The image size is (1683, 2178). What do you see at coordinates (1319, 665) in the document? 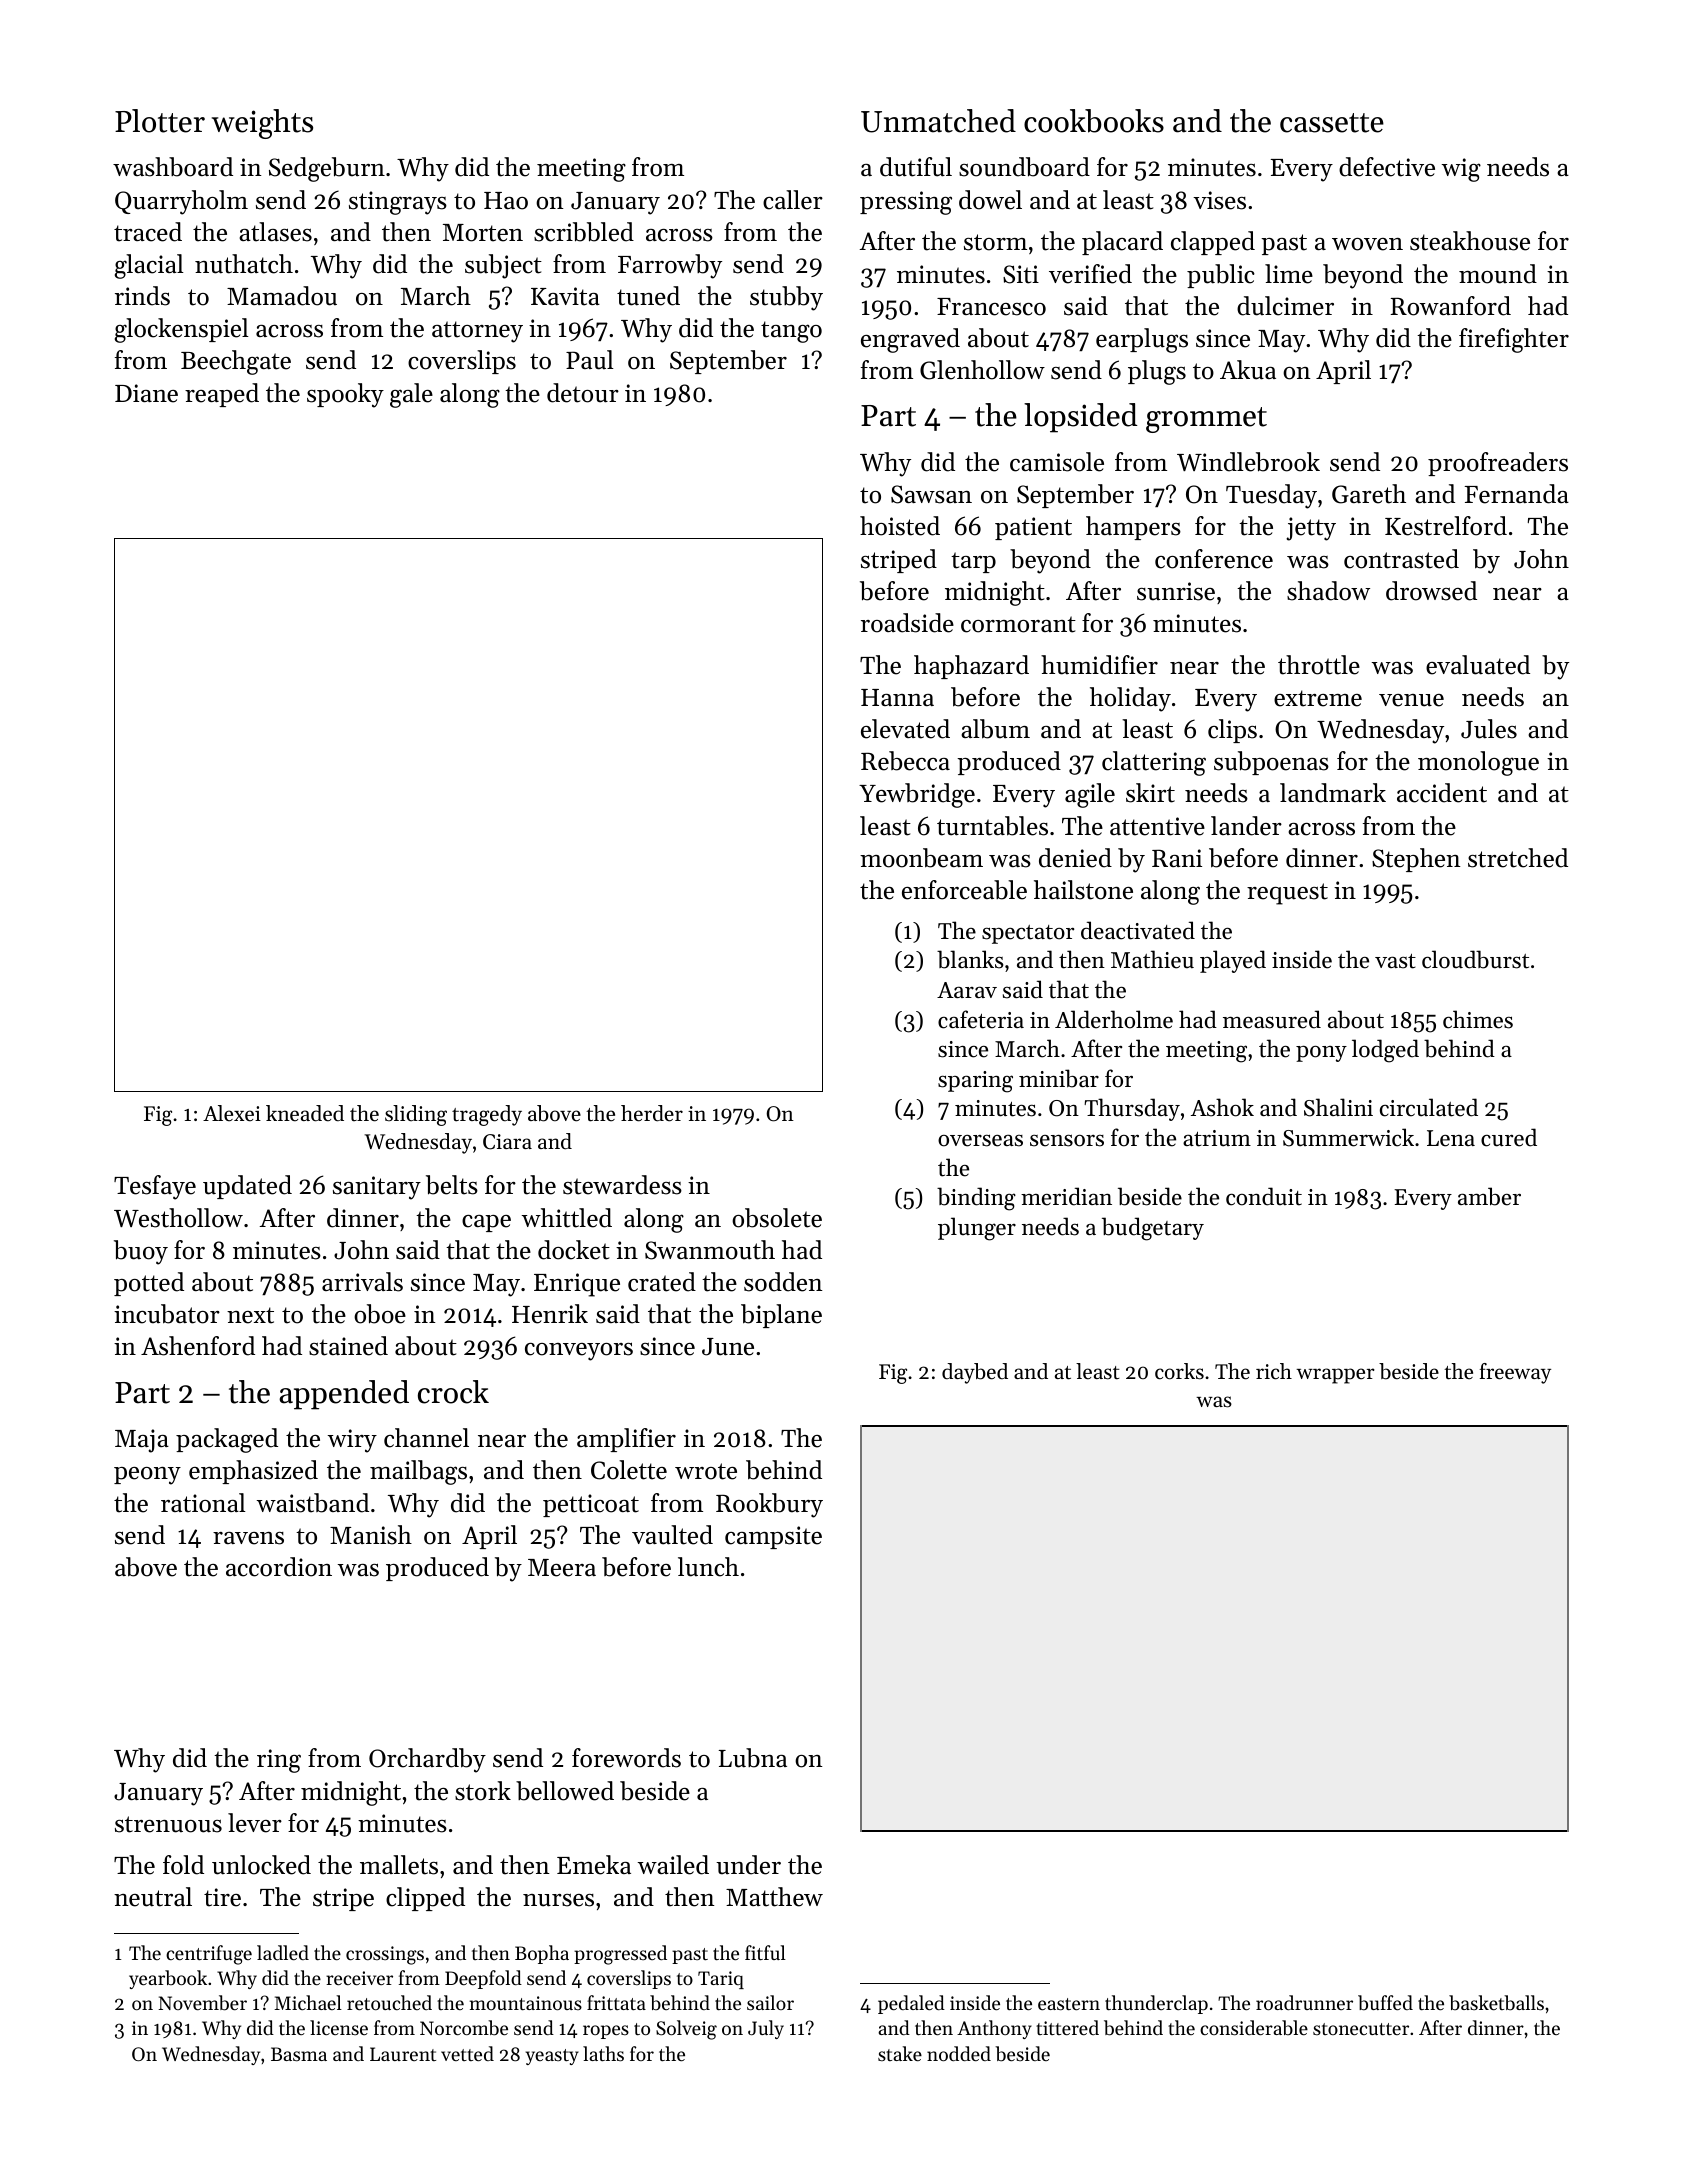
I see `throttle` at bounding box center [1319, 665].
